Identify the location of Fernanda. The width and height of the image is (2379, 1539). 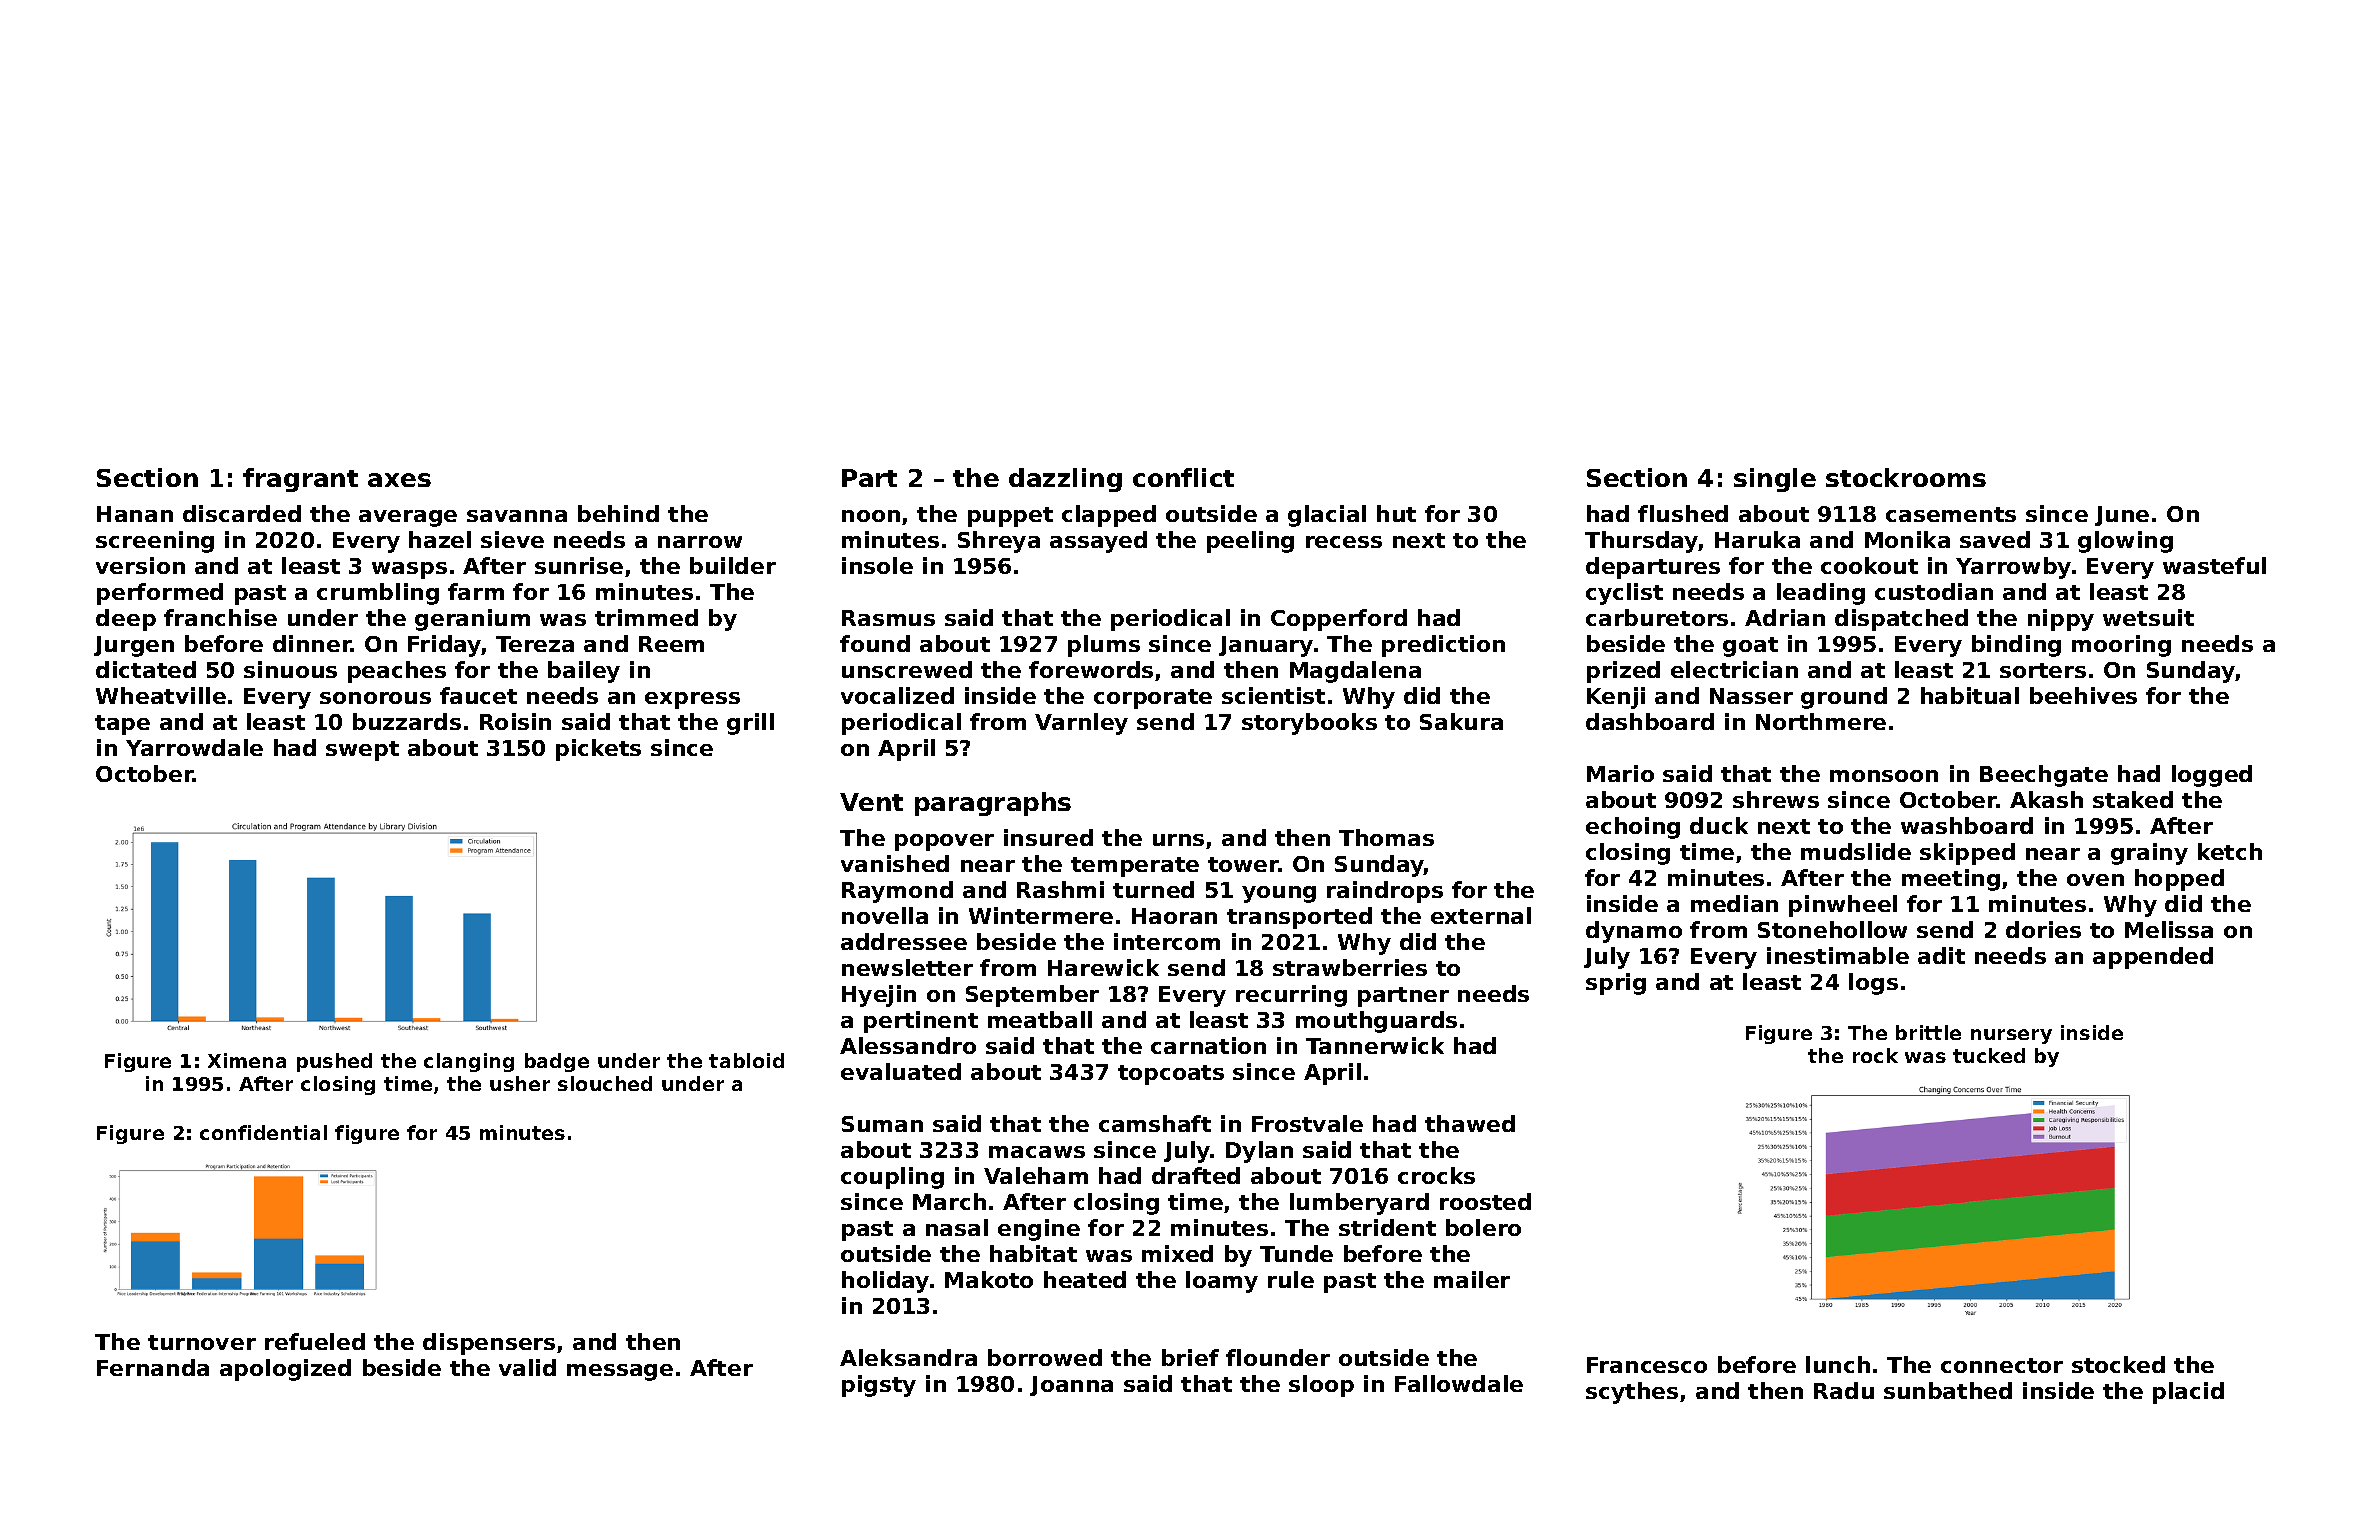
(153, 1367).
